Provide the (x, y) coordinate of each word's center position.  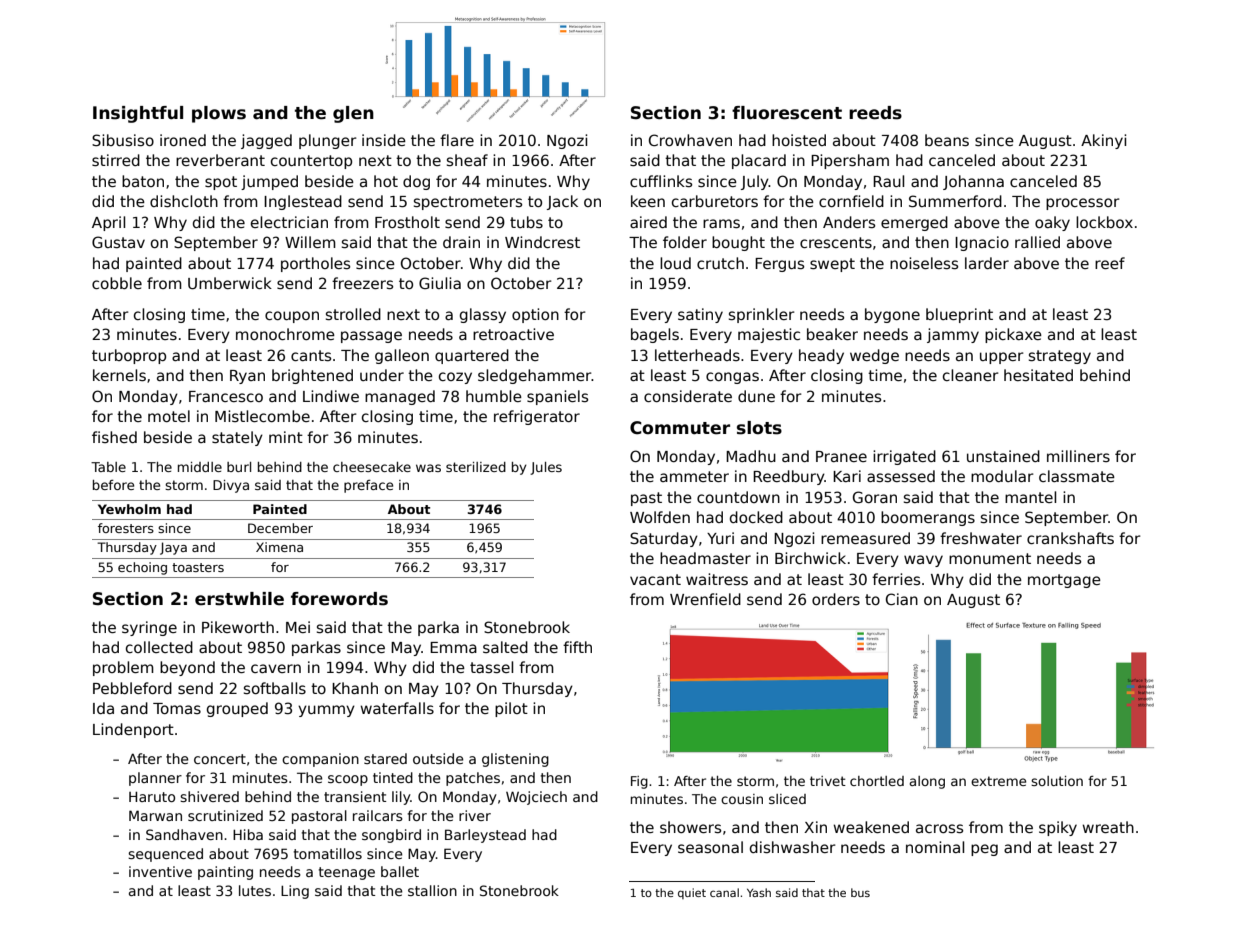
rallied (1037, 242)
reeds (875, 113)
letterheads (697, 355)
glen (353, 114)
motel (169, 416)
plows (219, 114)
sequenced (165, 855)
